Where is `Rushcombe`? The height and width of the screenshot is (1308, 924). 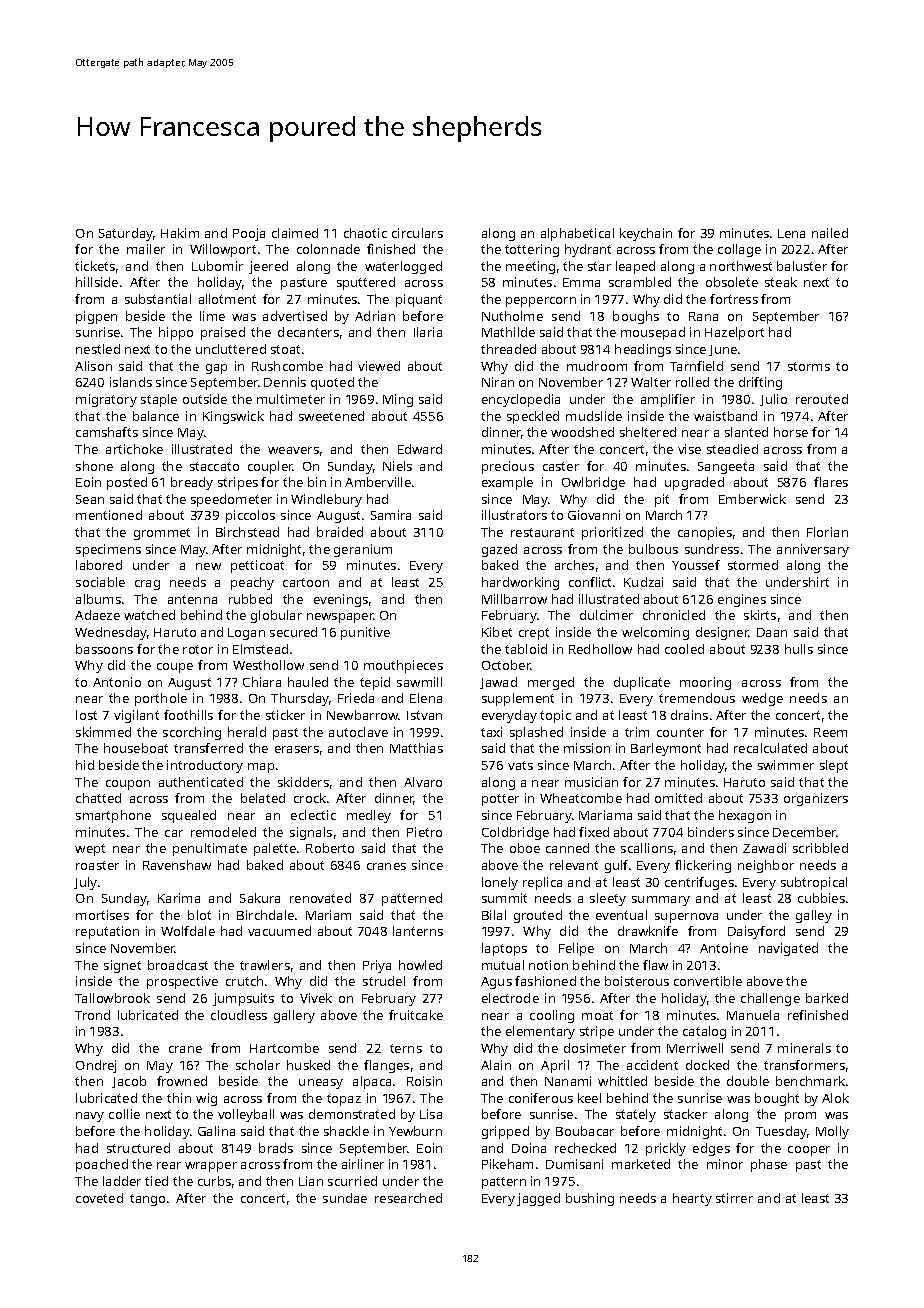 Rushcombe is located at coordinates (287, 366).
